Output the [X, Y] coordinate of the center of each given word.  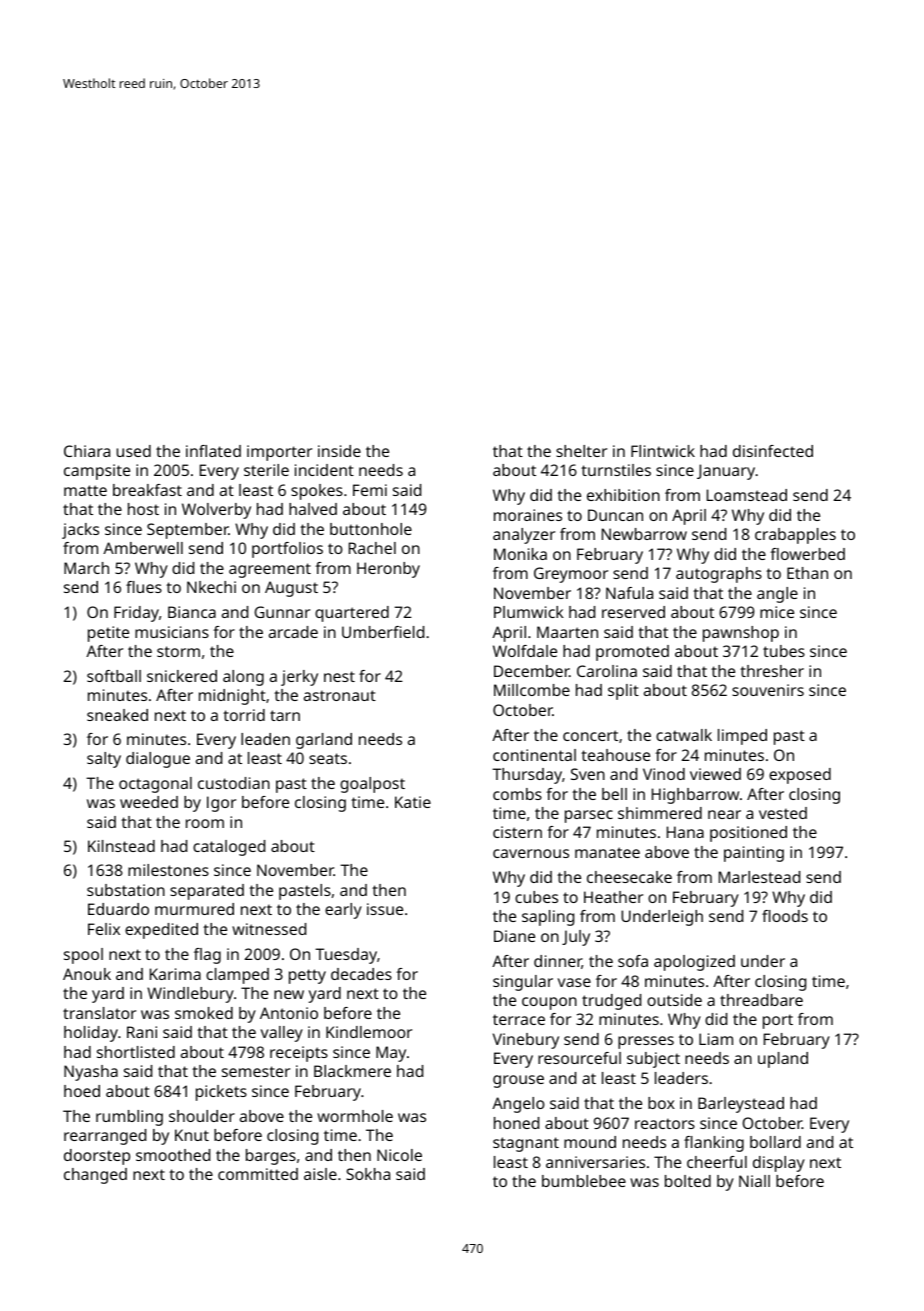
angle [777, 595]
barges [271, 1157]
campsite [97, 472]
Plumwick [529, 612]
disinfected [773, 451]
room [205, 823]
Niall [754, 1181]
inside [339, 451]
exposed [800, 776]
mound [590, 1142]
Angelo [518, 1105]
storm [178, 651]
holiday [91, 1034]
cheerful [717, 1162]
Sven [588, 774]
